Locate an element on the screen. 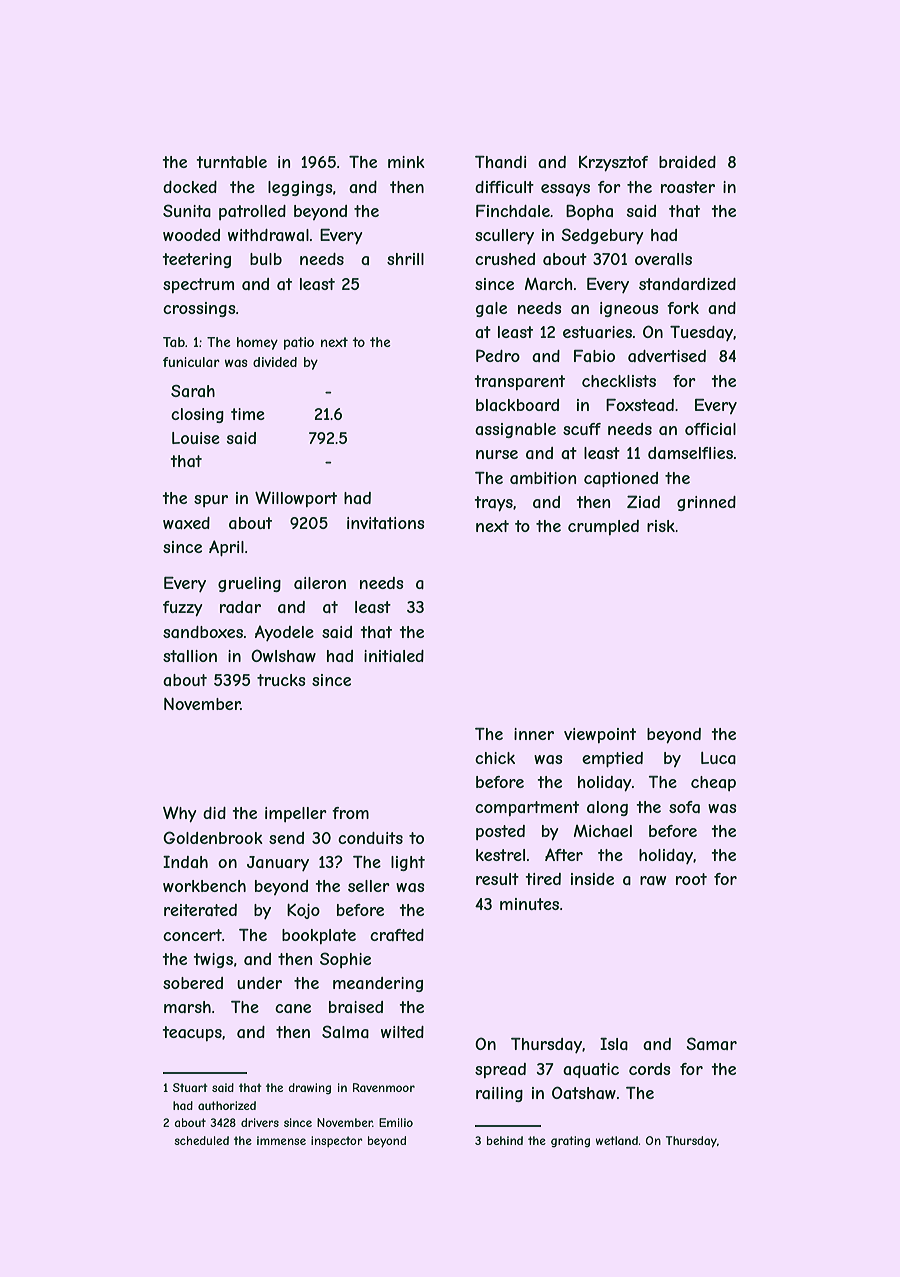  March is located at coordinates (549, 284).
